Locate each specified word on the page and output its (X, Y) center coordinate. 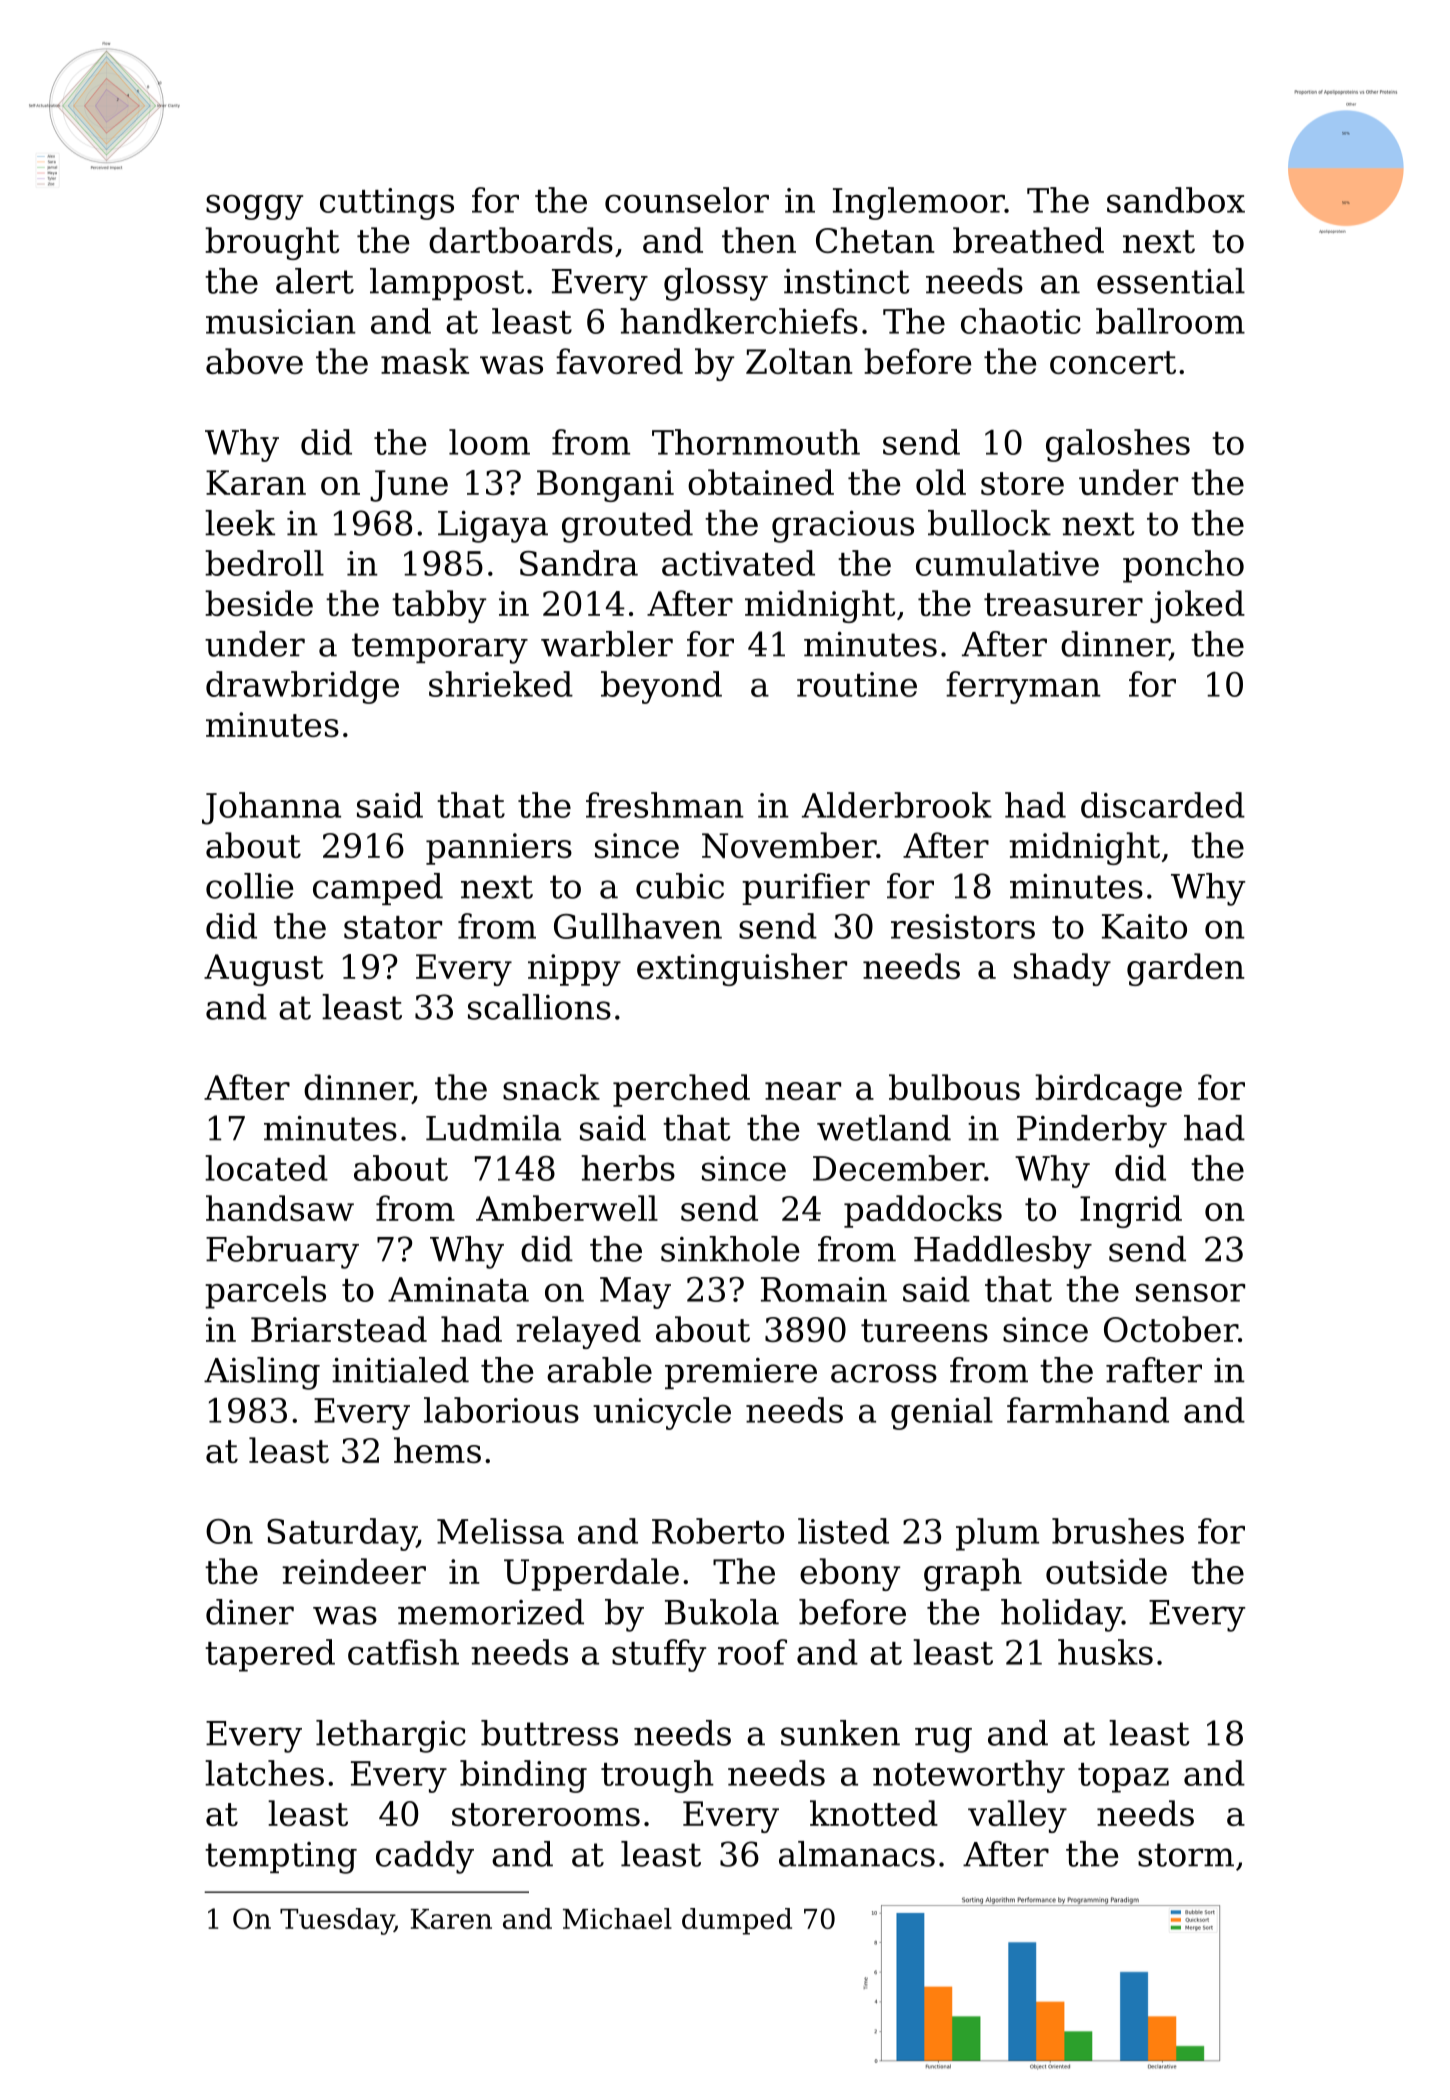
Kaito (1144, 926)
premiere (741, 1373)
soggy (254, 207)
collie (250, 886)
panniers (499, 849)
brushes (1118, 1531)
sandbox (1176, 200)
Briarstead (339, 1329)
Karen (451, 1919)
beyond (661, 687)
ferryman (1023, 687)
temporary (440, 648)
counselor (687, 200)
